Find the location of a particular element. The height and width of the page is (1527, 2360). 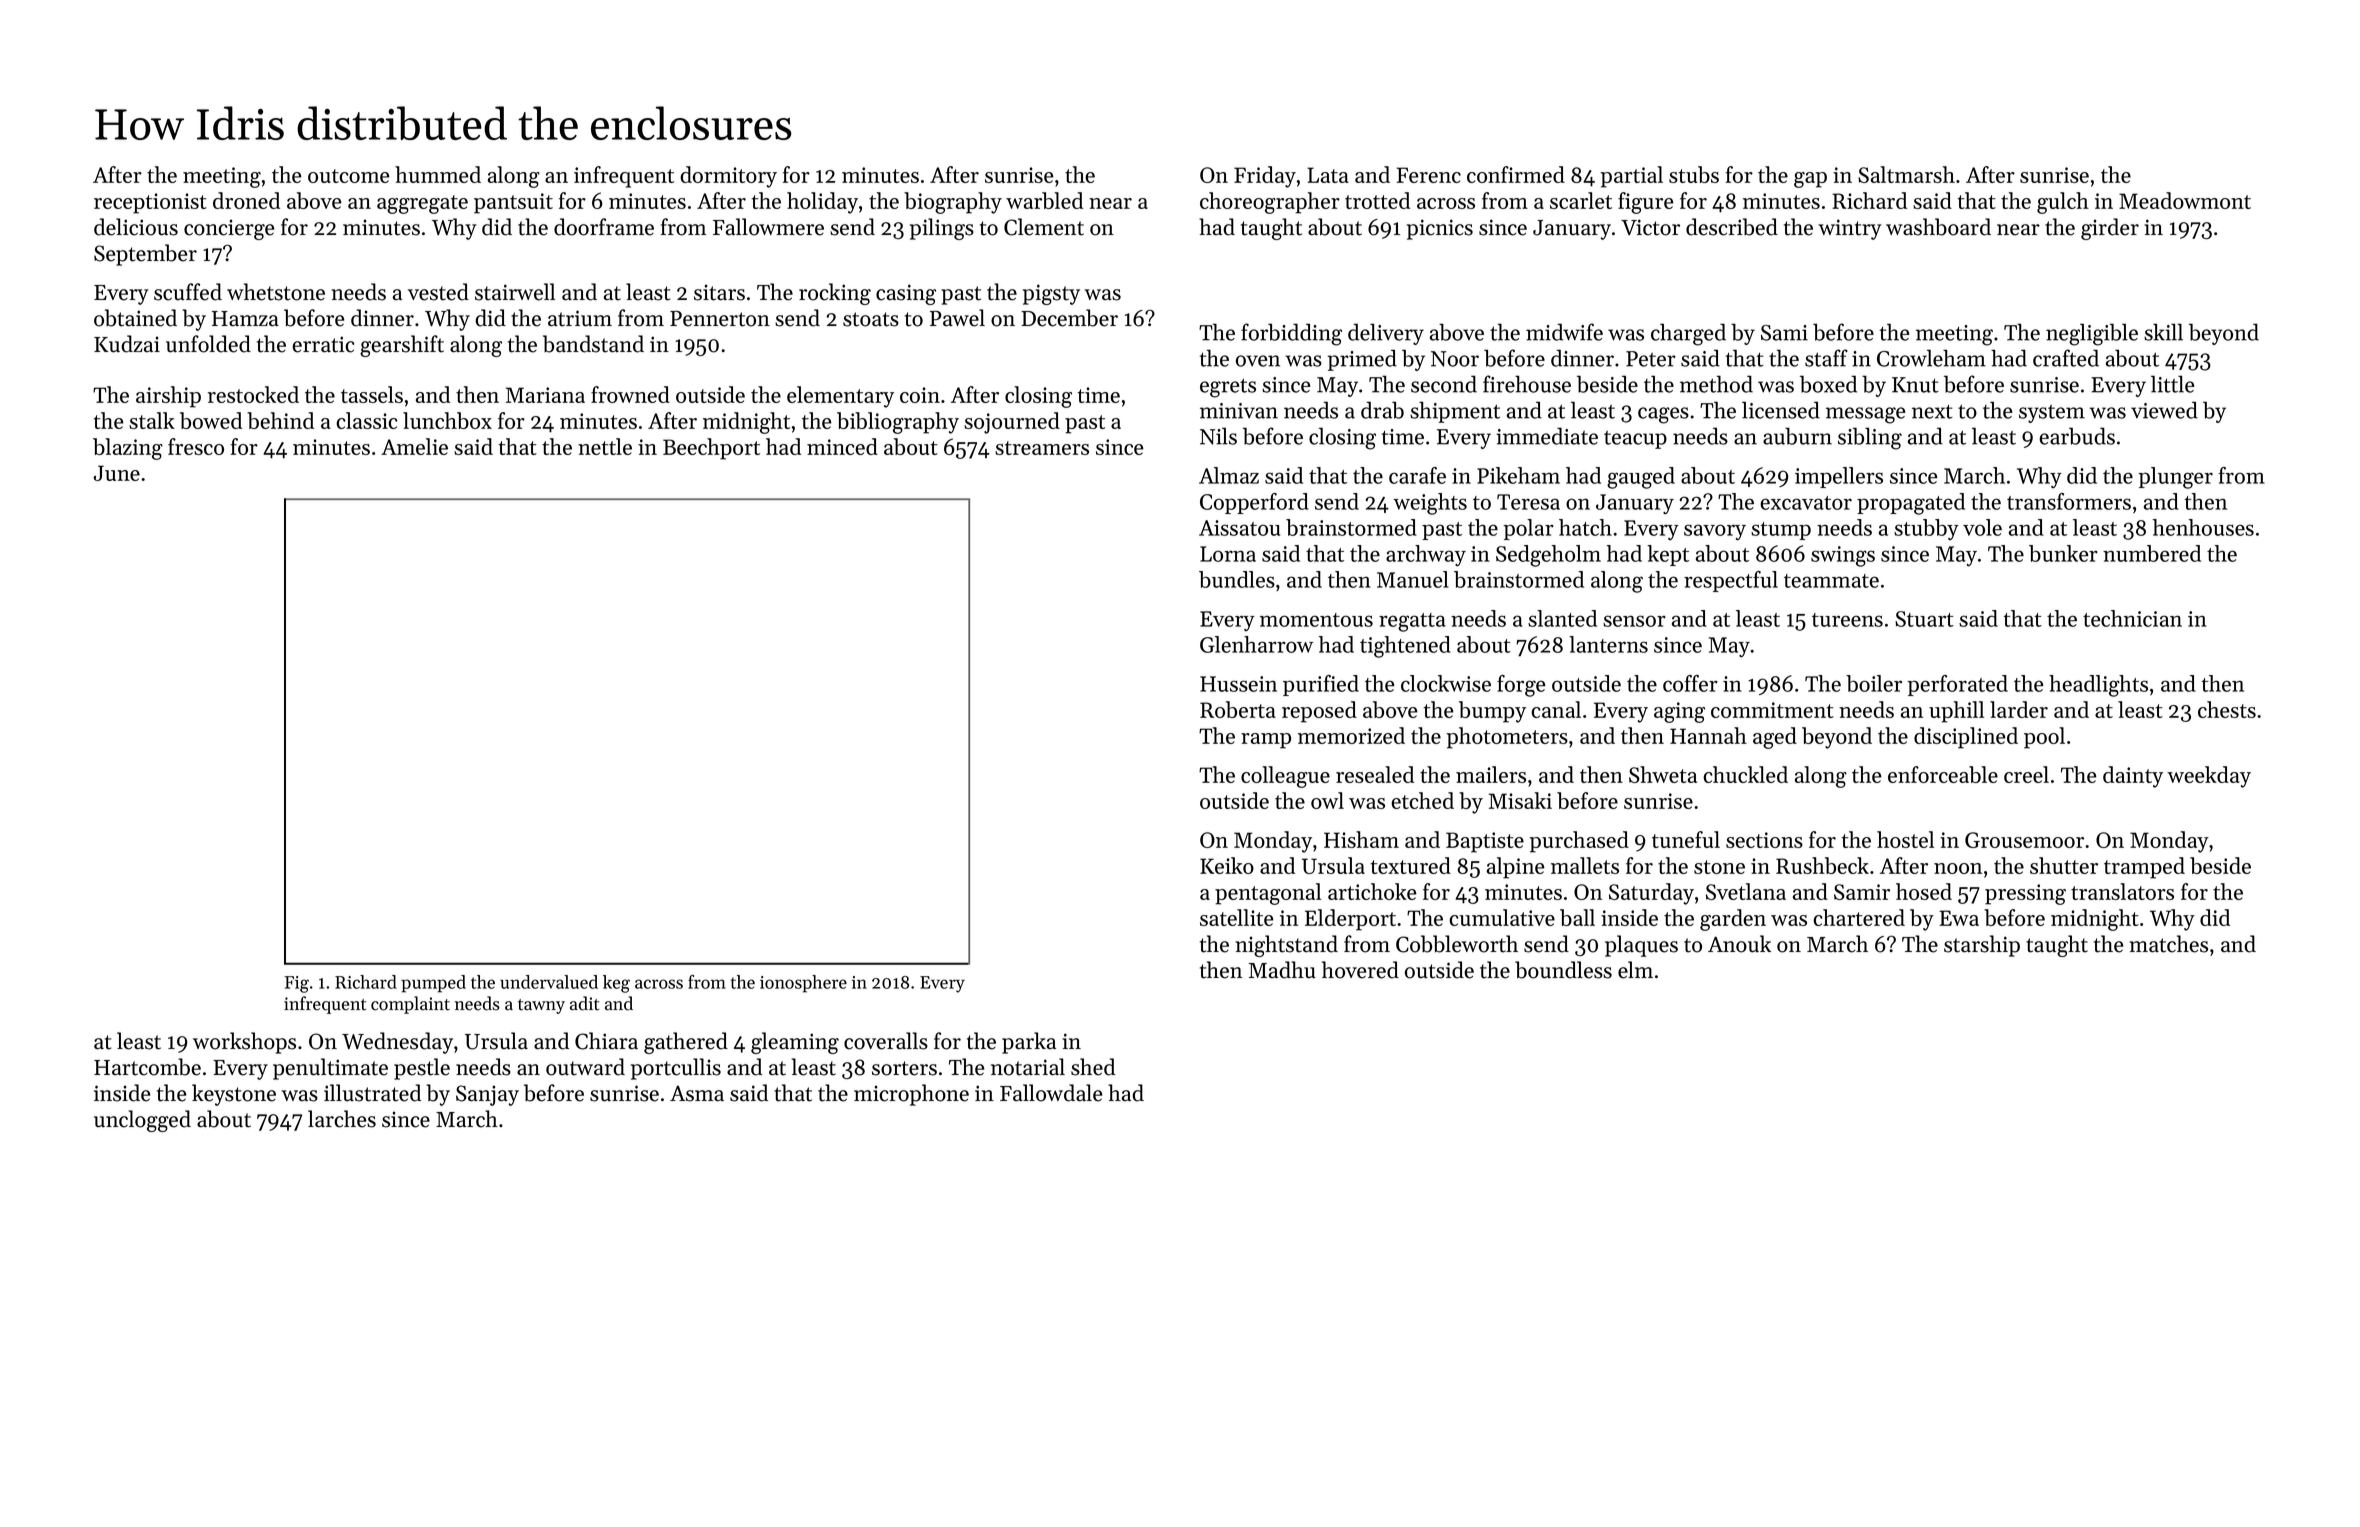

Asma is located at coordinates (697, 1093).
